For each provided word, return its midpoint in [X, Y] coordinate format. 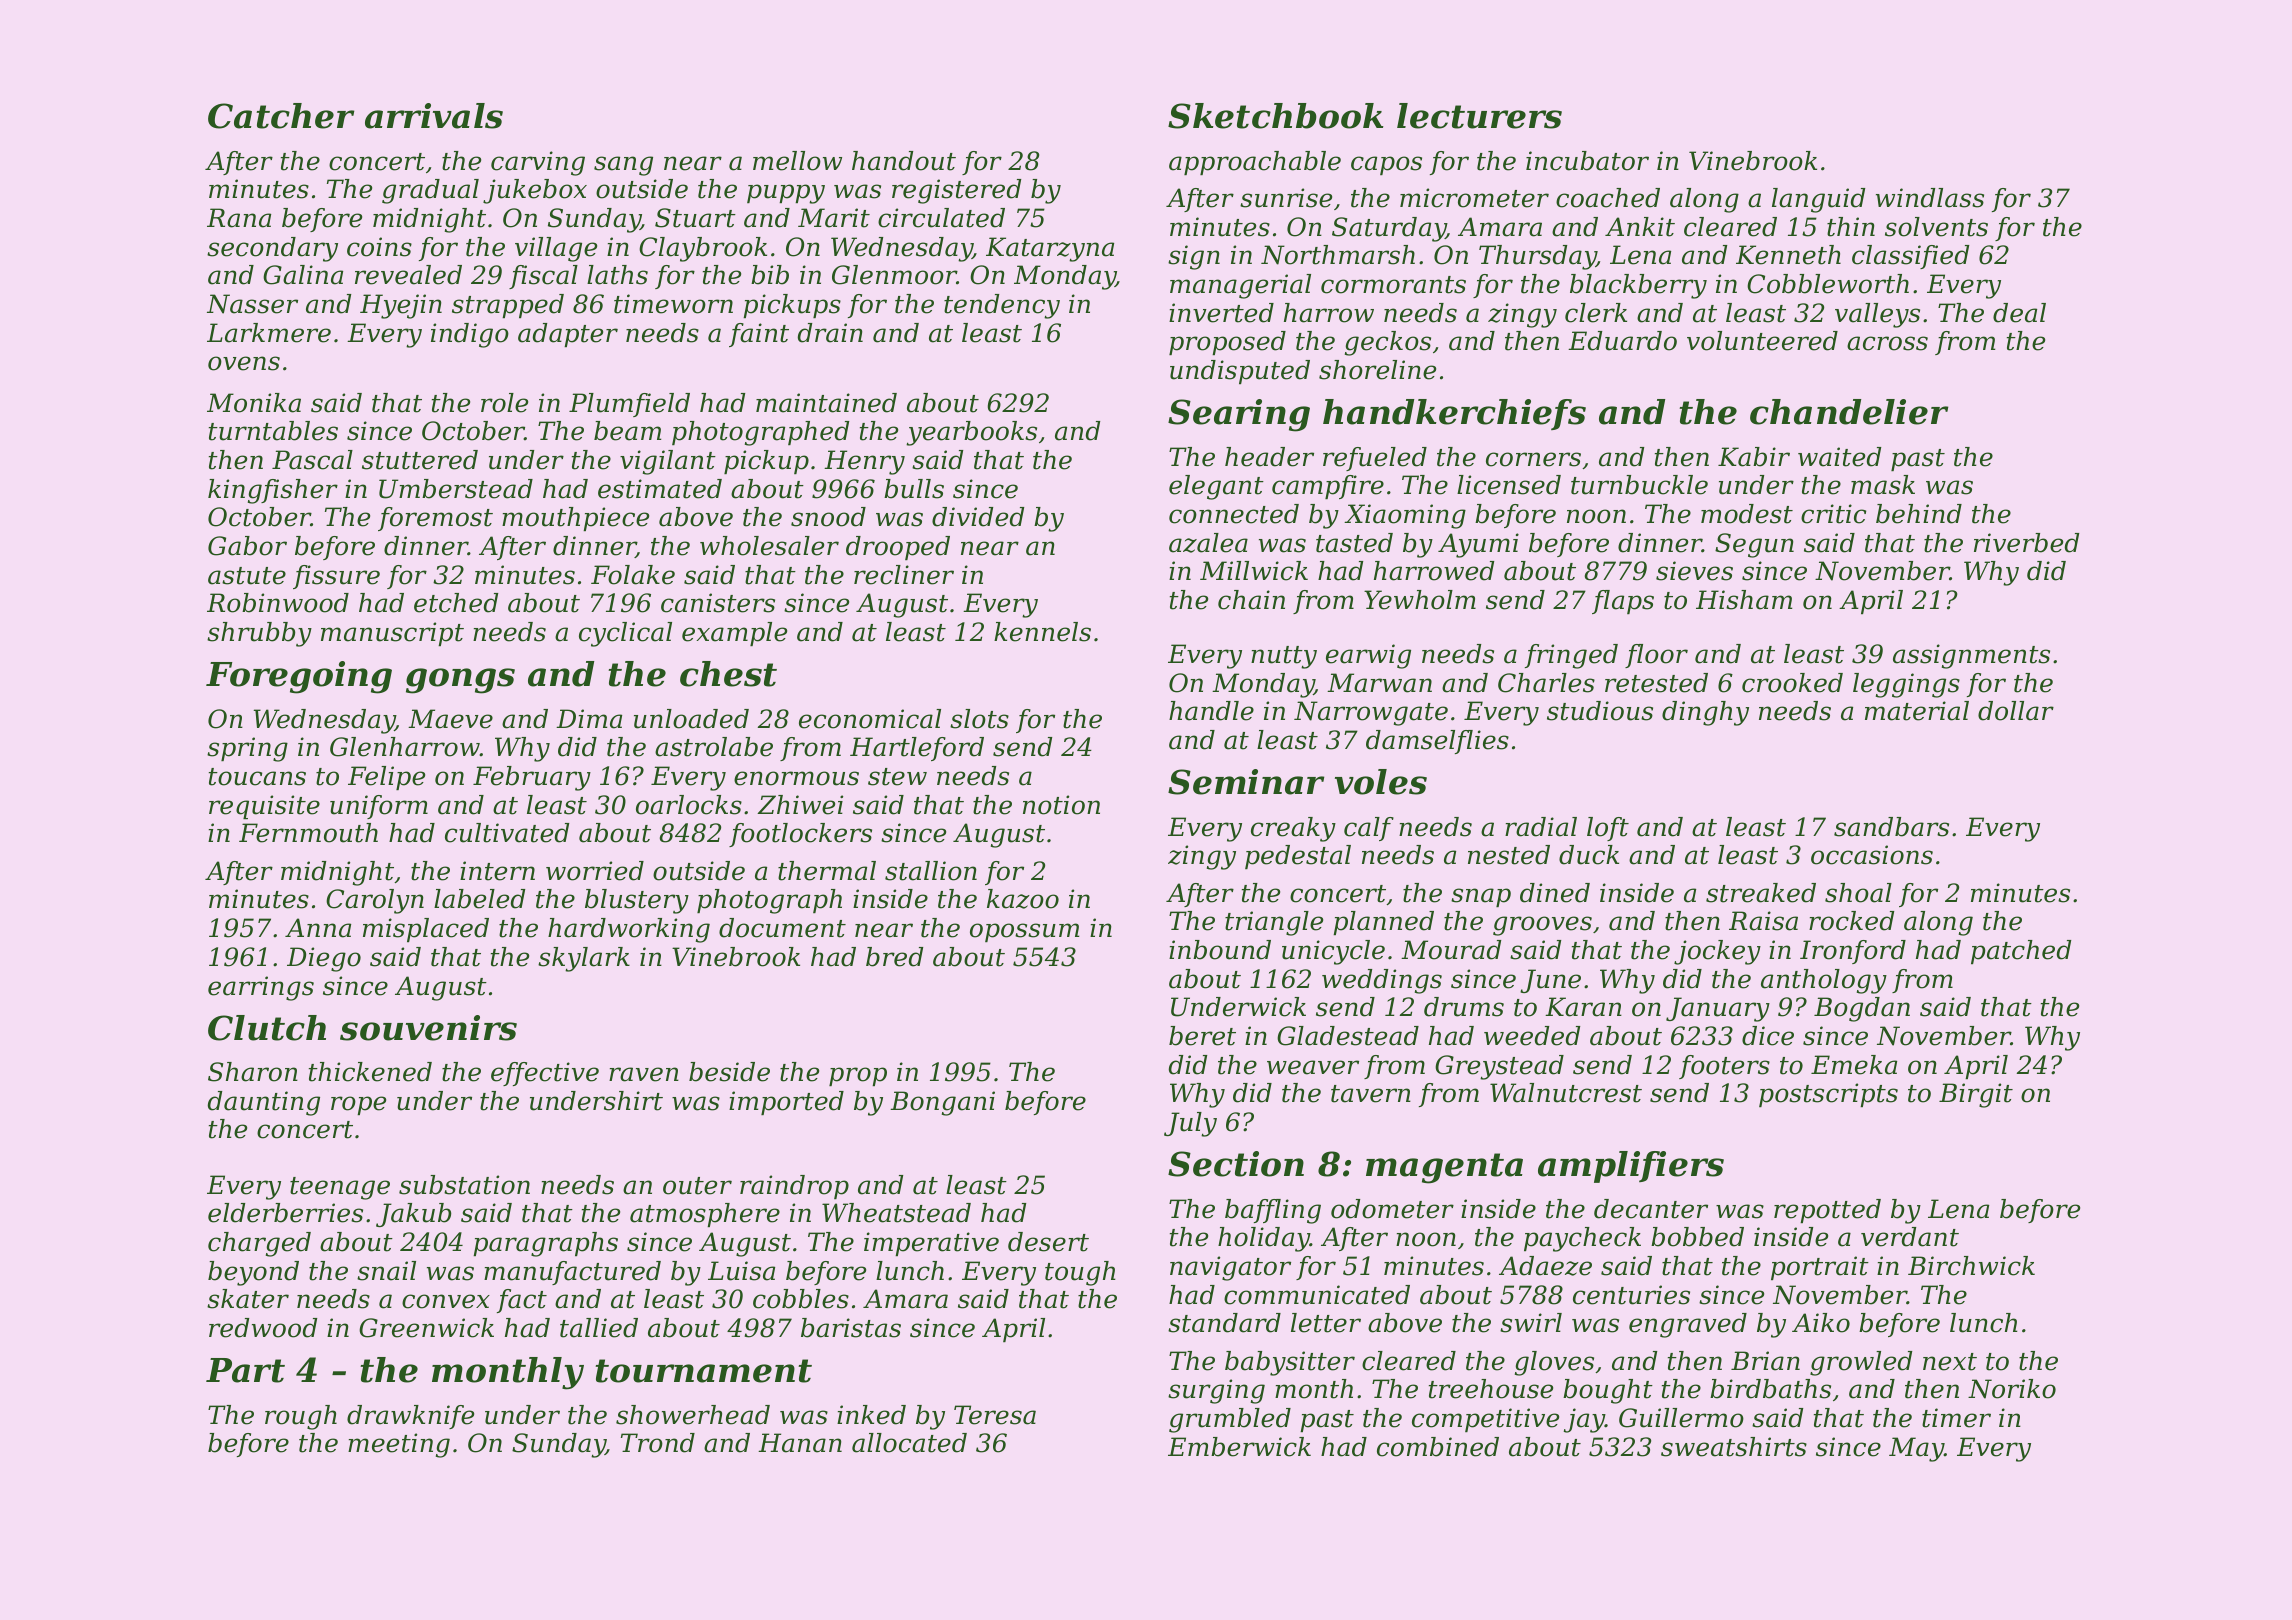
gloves [1554, 1363]
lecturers [1479, 116]
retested [1656, 683]
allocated [909, 1443]
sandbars [1891, 827]
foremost [435, 519]
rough [301, 1417]
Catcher [281, 116]
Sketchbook [1276, 116]
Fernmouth [308, 833]
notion [1061, 805]
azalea [1208, 543]
